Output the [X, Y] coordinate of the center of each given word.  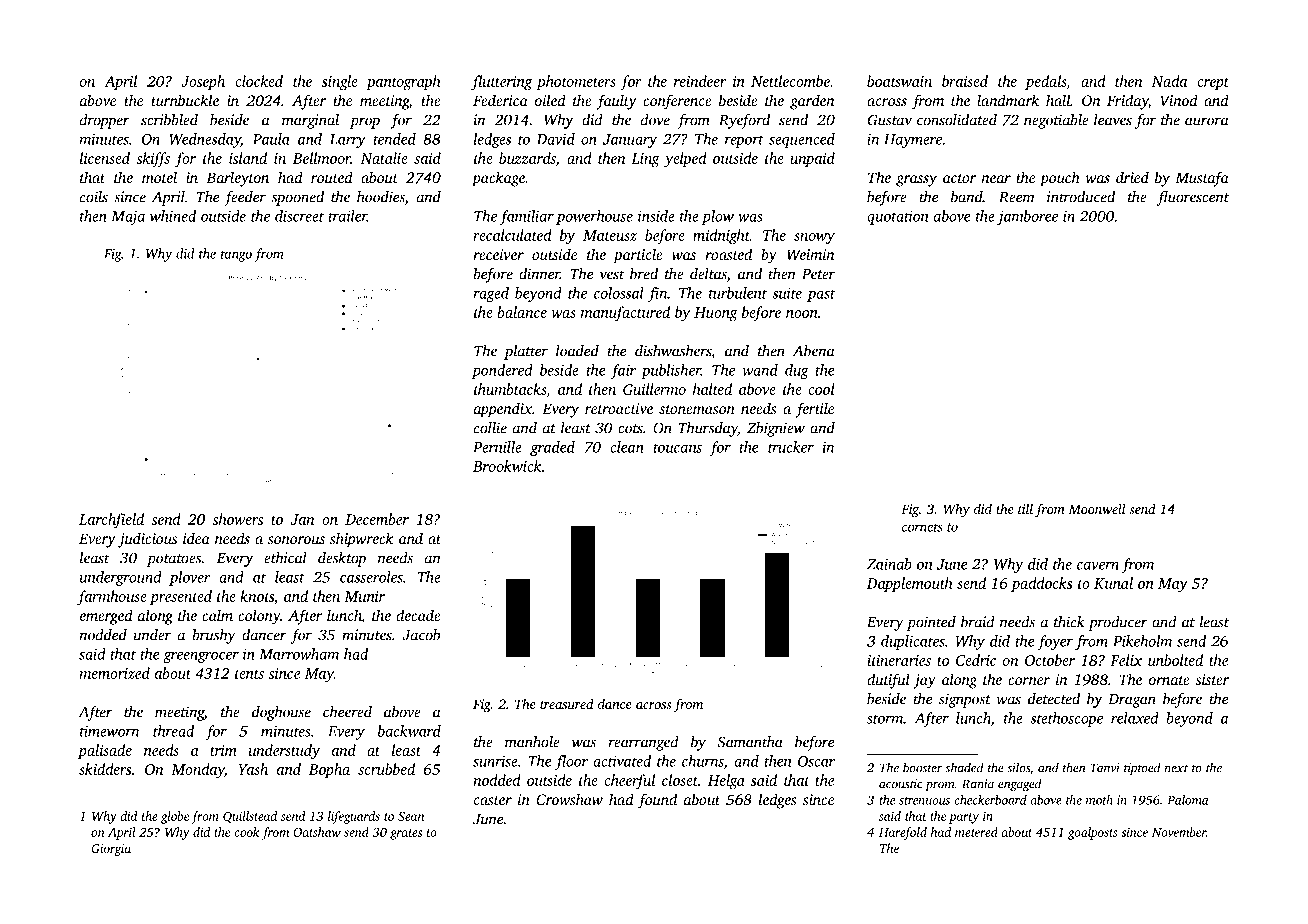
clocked [259, 81]
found [657, 801]
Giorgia [111, 850]
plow [718, 217]
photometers [576, 82]
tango [236, 256]
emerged [106, 617]
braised [965, 81]
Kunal [1113, 583]
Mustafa [1202, 179]
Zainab [889, 564]
